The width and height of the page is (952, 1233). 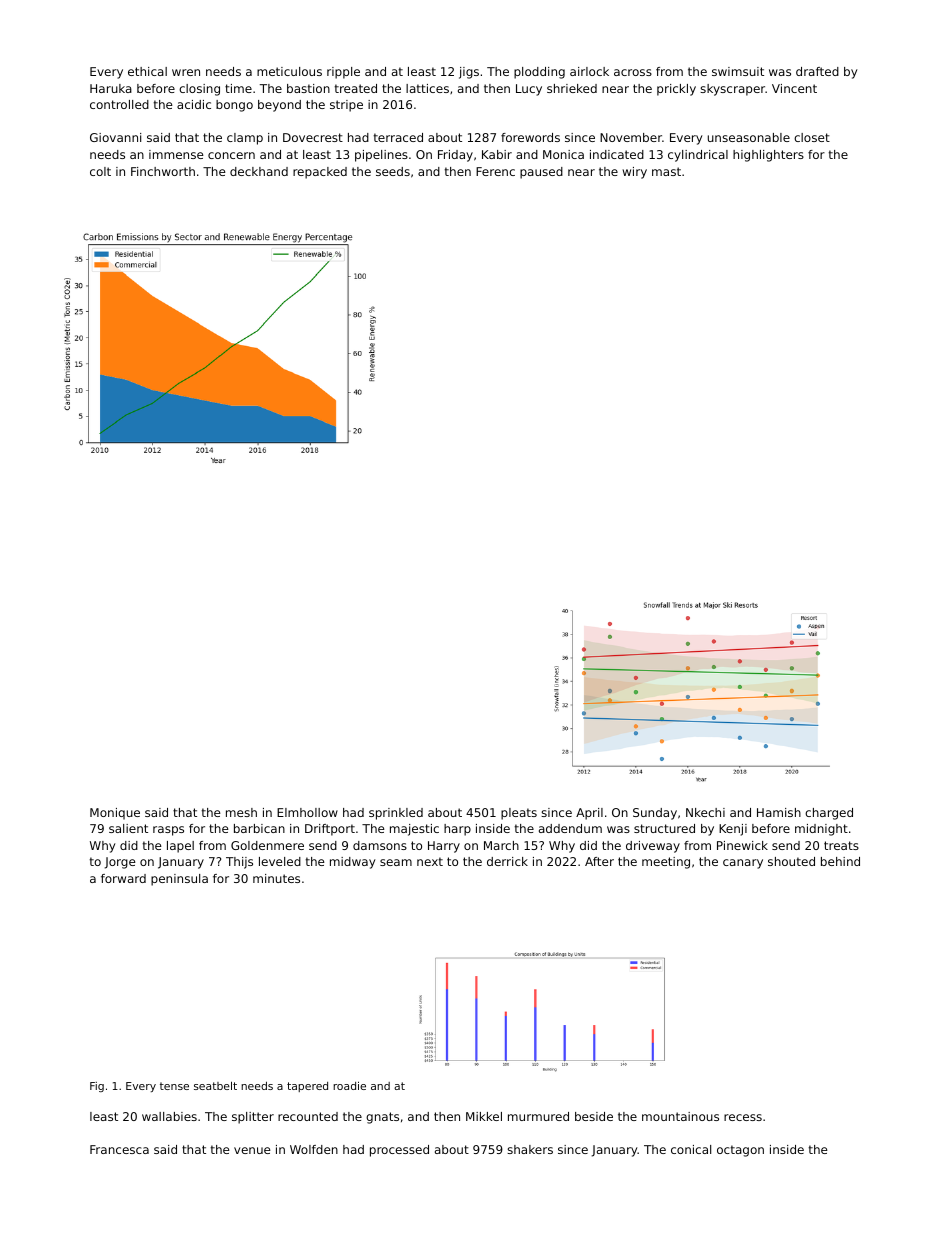 I want to click on highlighters, so click(x=768, y=156).
